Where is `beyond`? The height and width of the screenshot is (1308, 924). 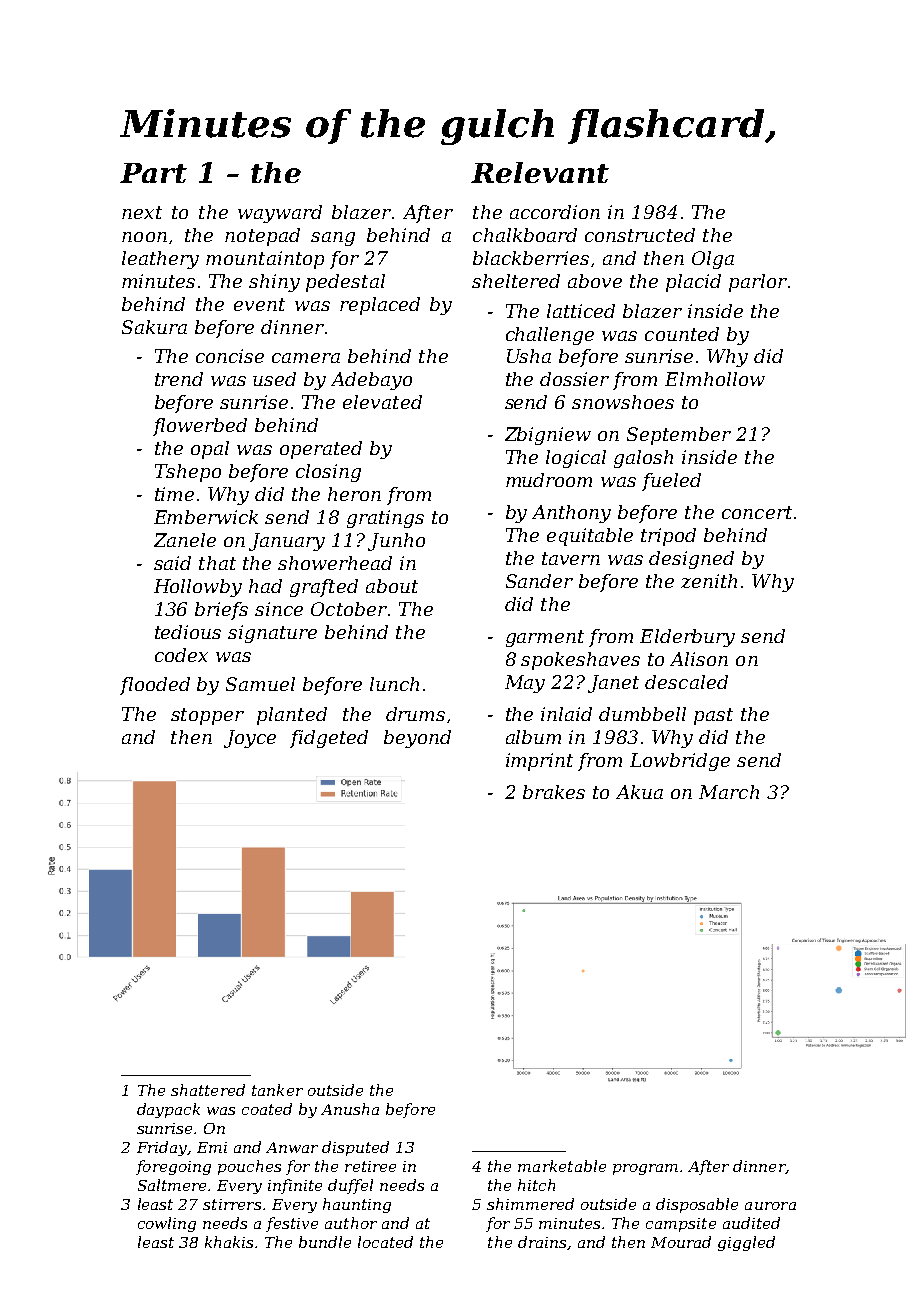 beyond is located at coordinates (417, 739).
